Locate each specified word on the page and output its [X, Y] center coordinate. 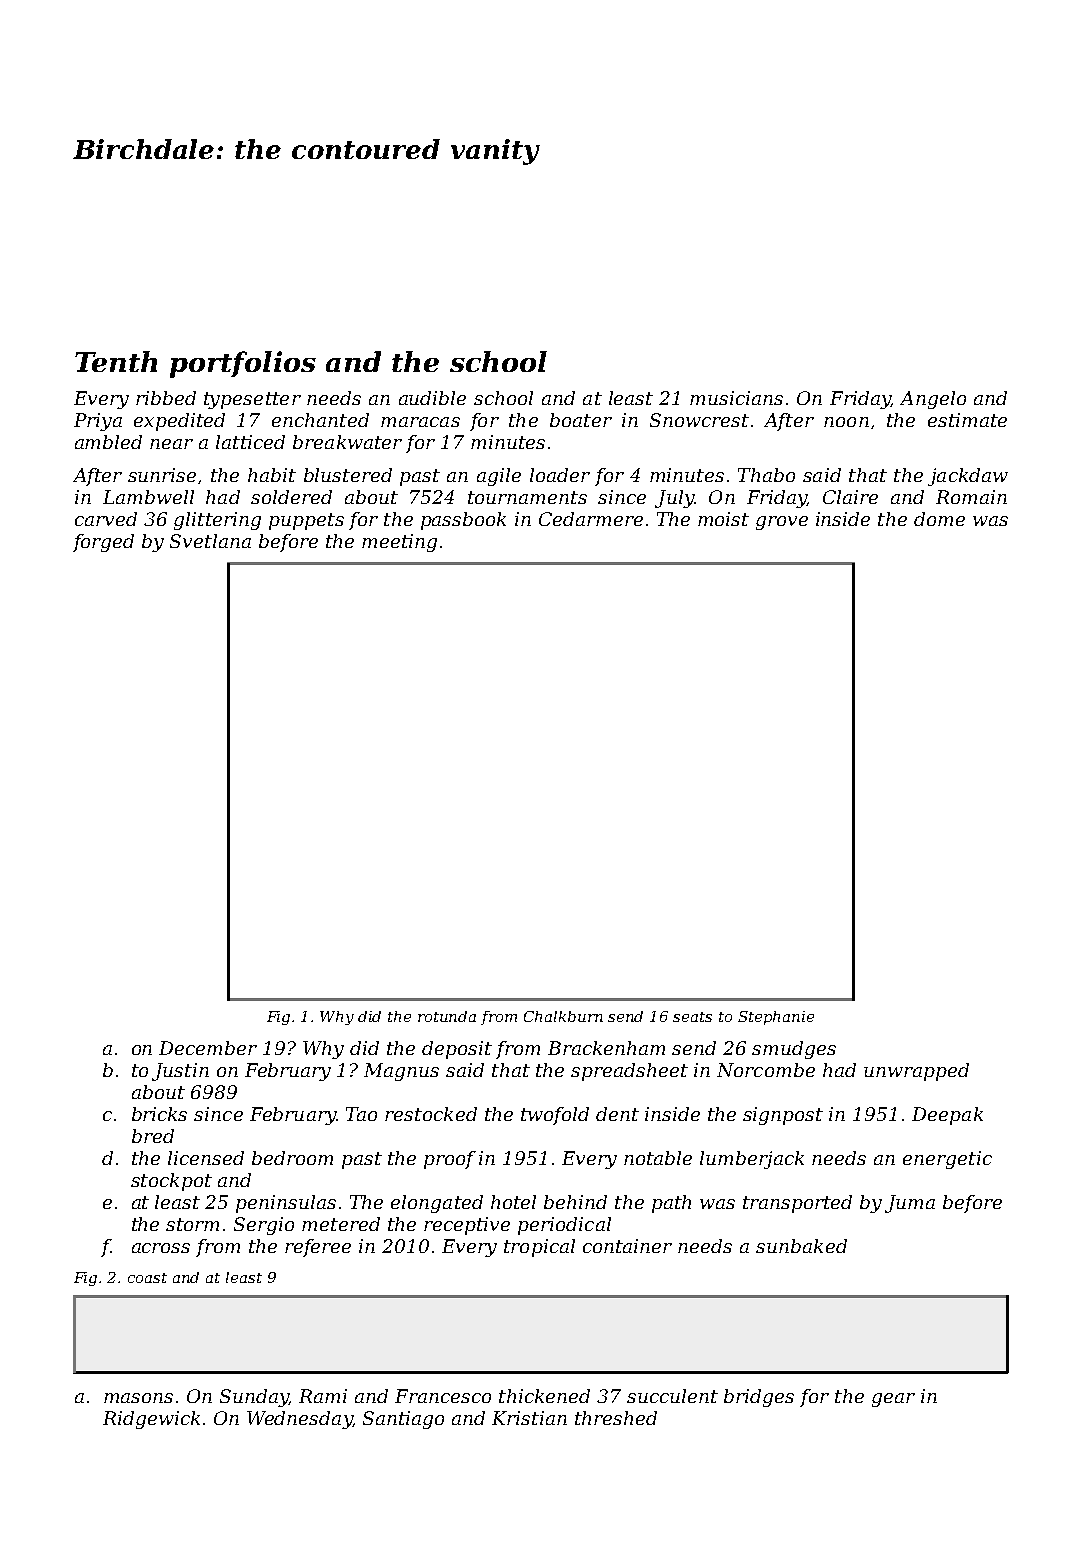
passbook [463, 521]
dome [939, 519]
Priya [98, 422]
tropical [539, 1248]
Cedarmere [591, 519]
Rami [323, 1396]
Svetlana [210, 541]
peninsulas [286, 1204]
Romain [971, 497]
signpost [783, 1116]
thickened [544, 1396]
